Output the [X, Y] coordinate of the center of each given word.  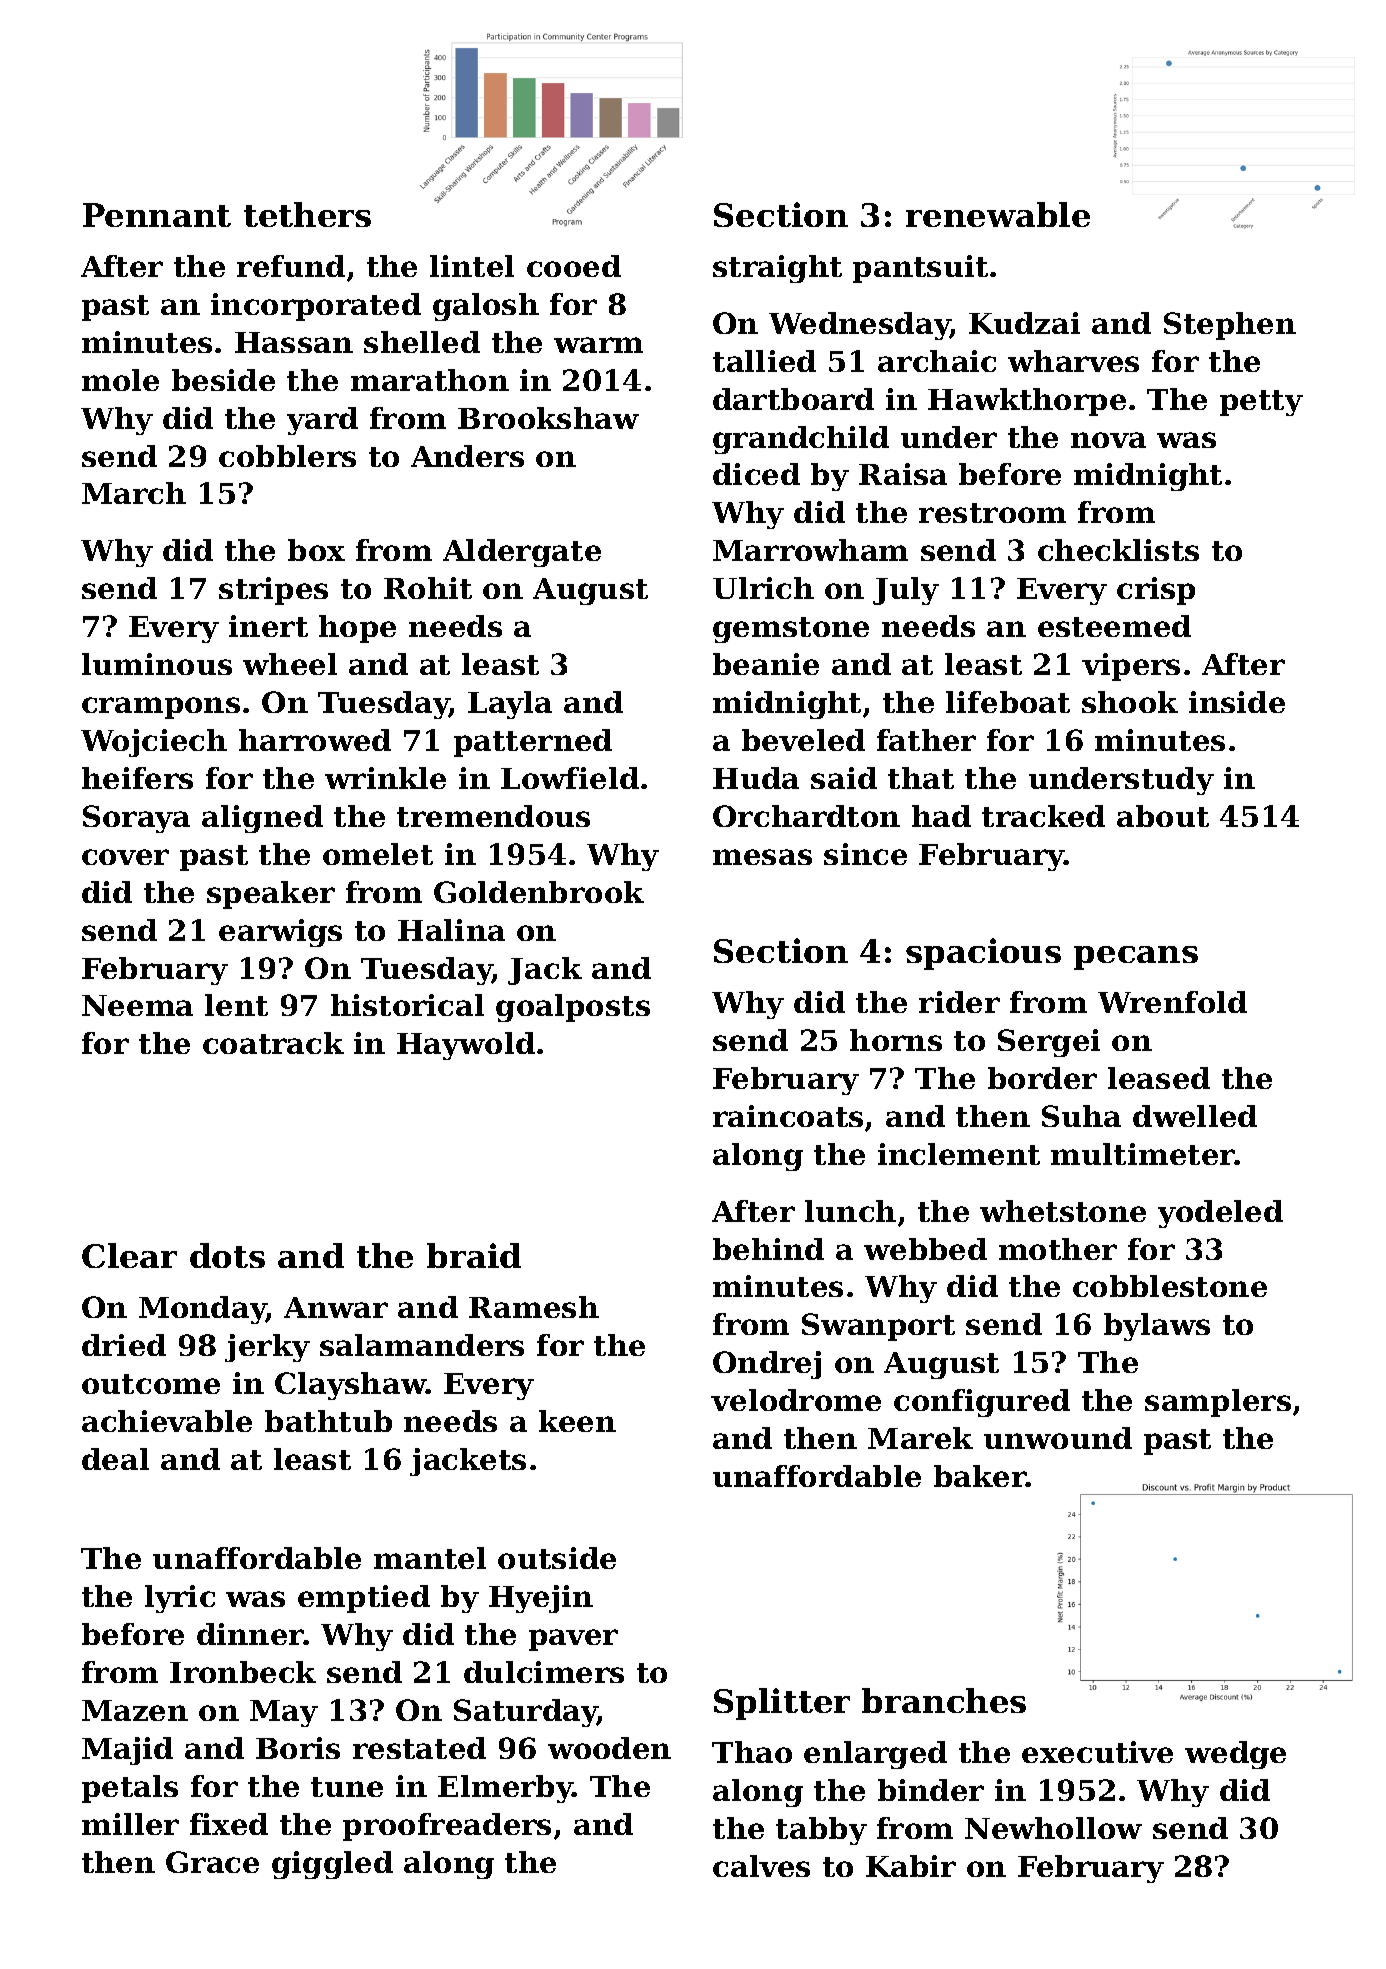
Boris [298, 1748]
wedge [1235, 1755]
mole [120, 380]
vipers [1131, 667]
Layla [510, 705]
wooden [609, 1748]
